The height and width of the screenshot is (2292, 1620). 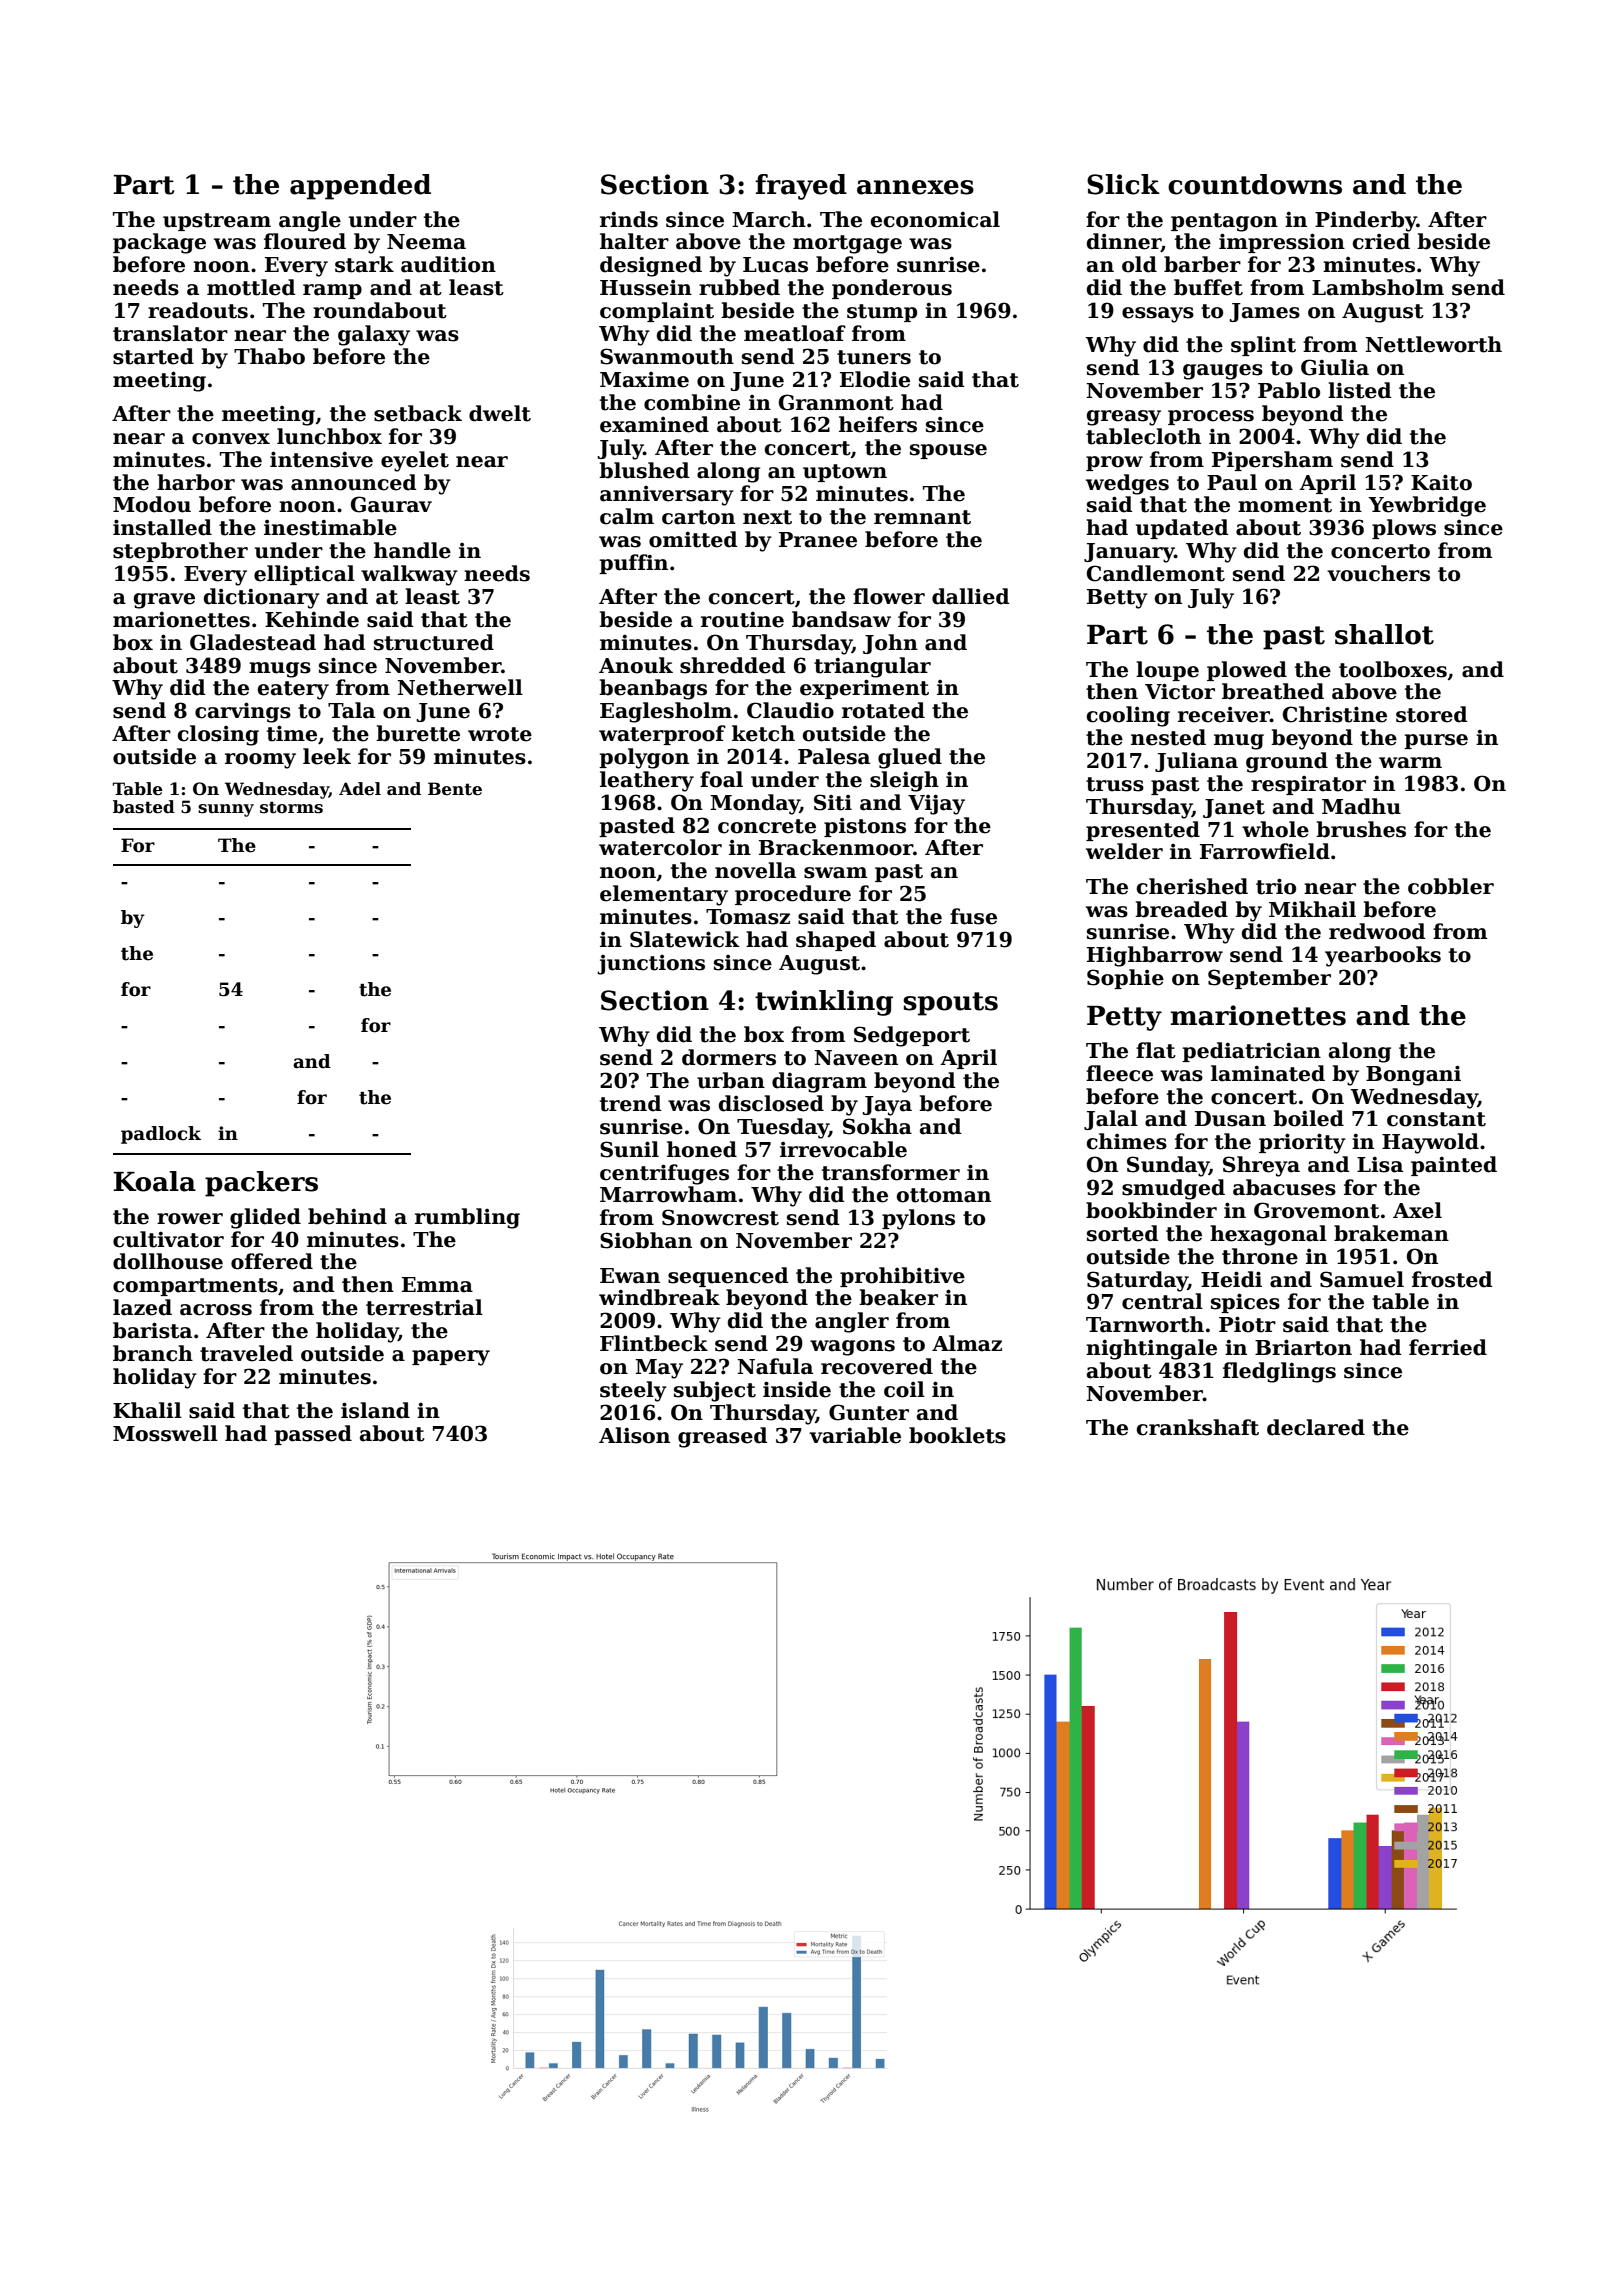 I want to click on waterproof, so click(x=662, y=735).
